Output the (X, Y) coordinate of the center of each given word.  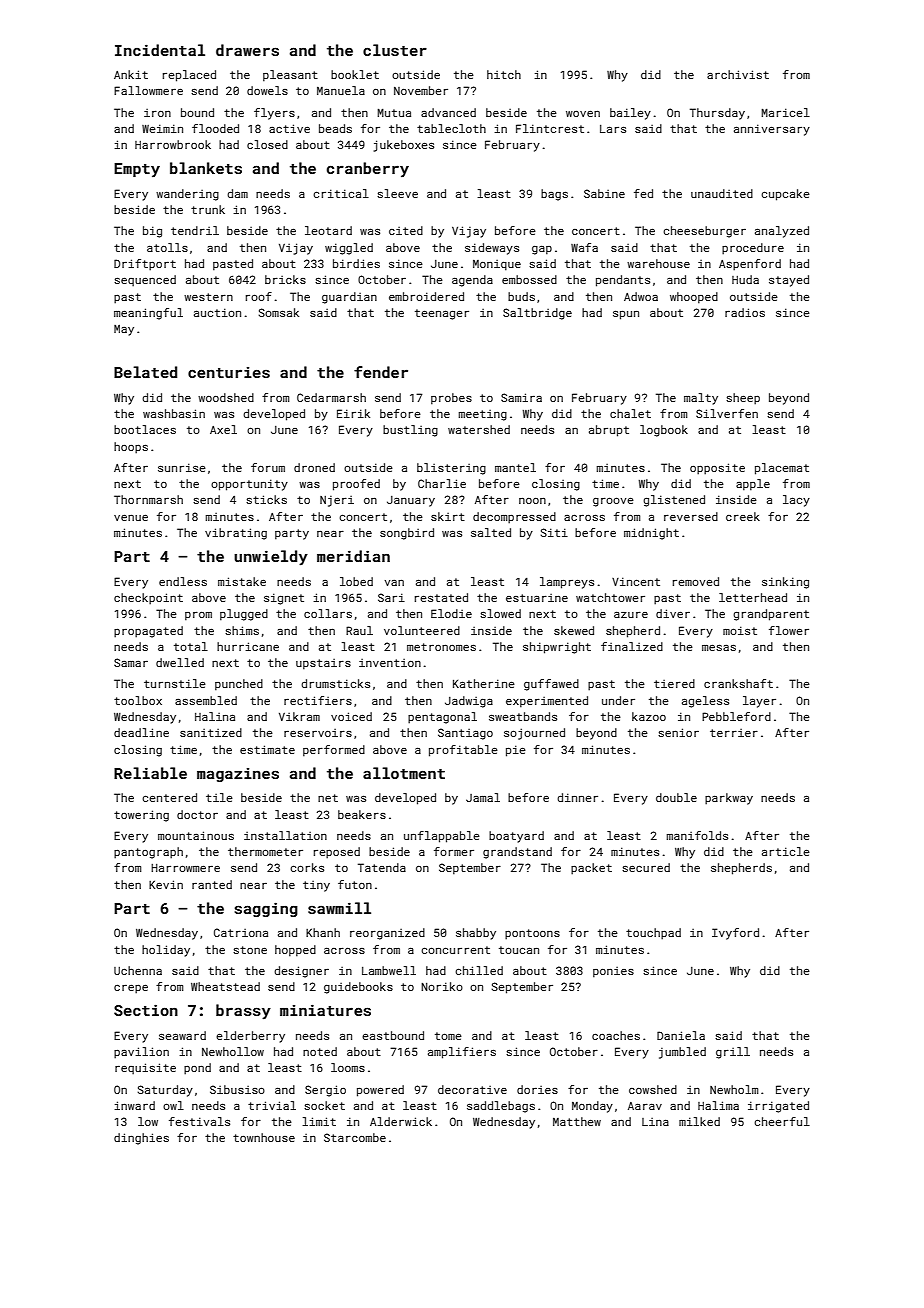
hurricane (248, 646)
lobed (356, 581)
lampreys (567, 583)
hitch (504, 74)
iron (157, 113)
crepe (131, 989)
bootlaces (145, 429)
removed (696, 581)
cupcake (785, 195)
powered (380, 1091)
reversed (691, 516)
